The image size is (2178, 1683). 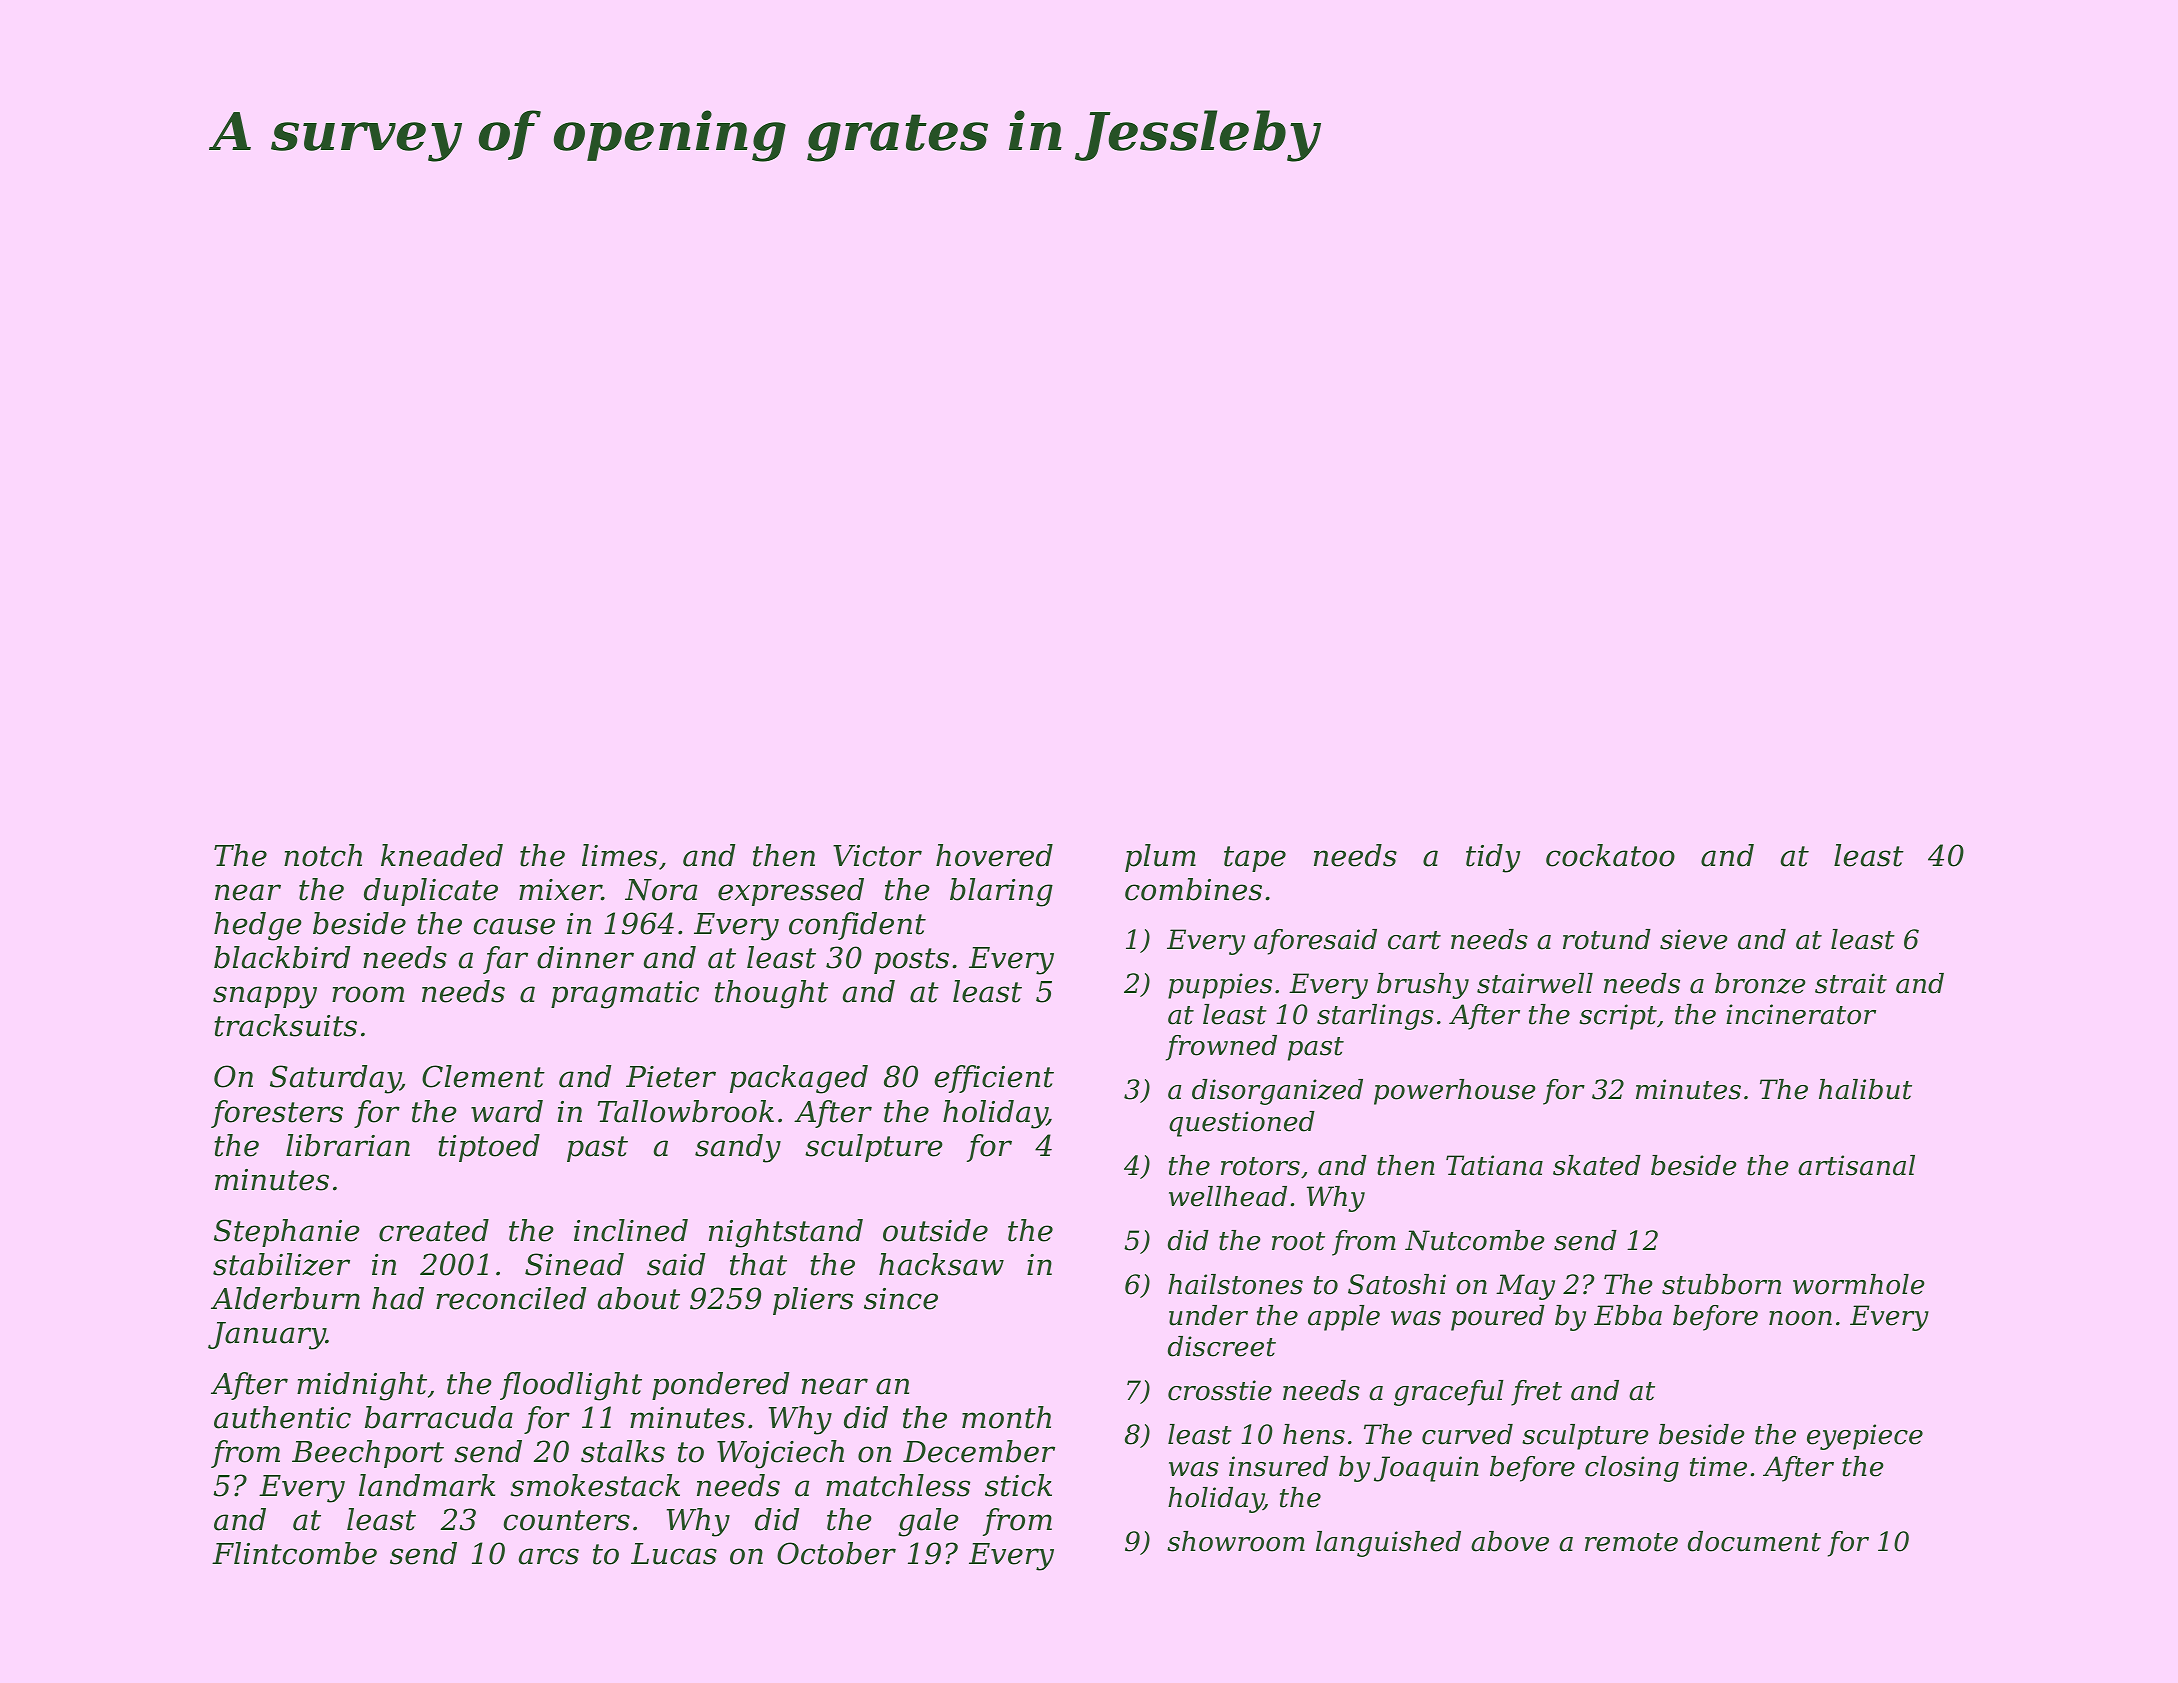 What do you see at coordinates (1375, 1017) in the image?
I see `starlings` at bounding box center [1375, 1017].
